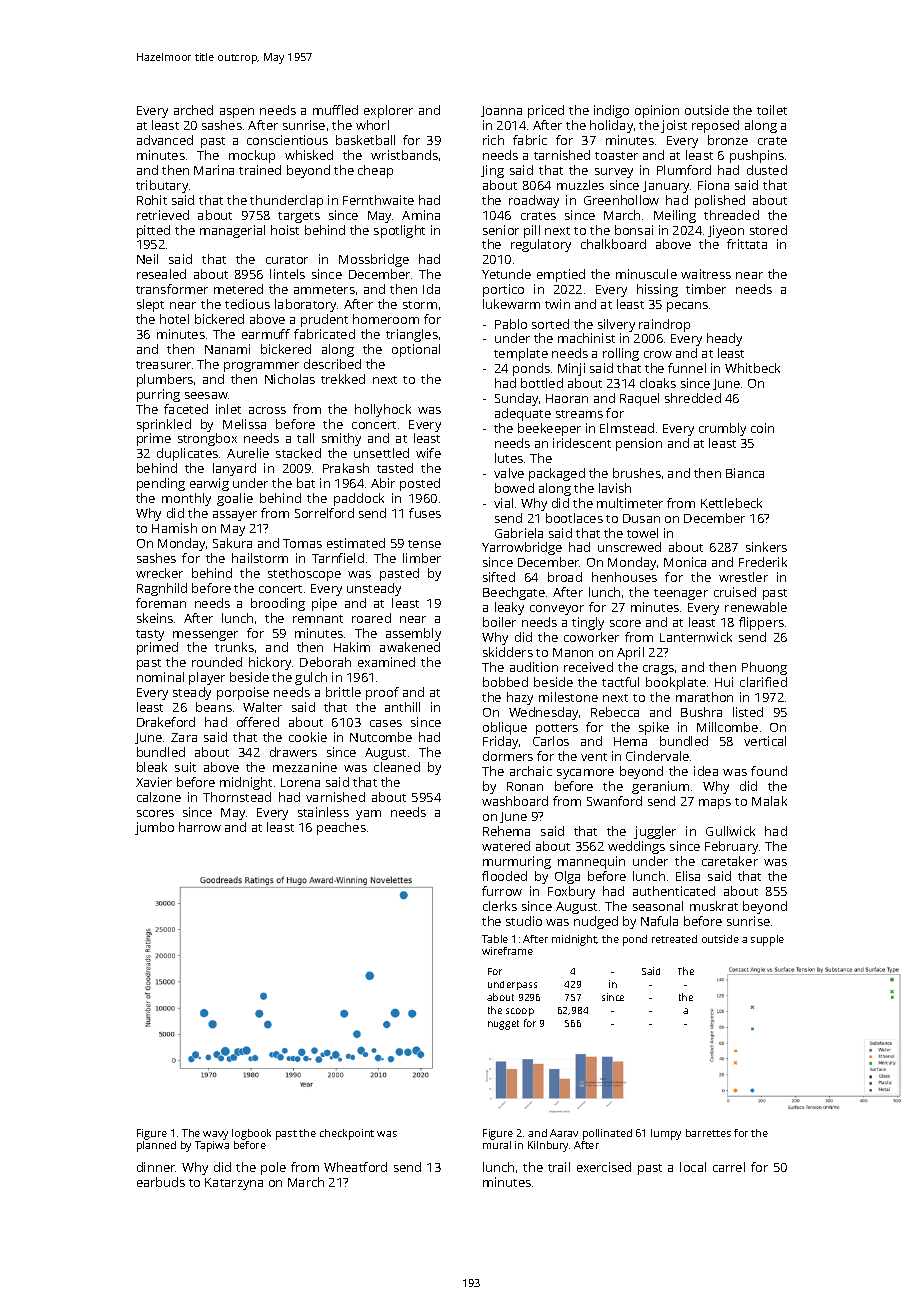 This page has width=924, height=1314. I want to click on indigo, so click(611, 111).
